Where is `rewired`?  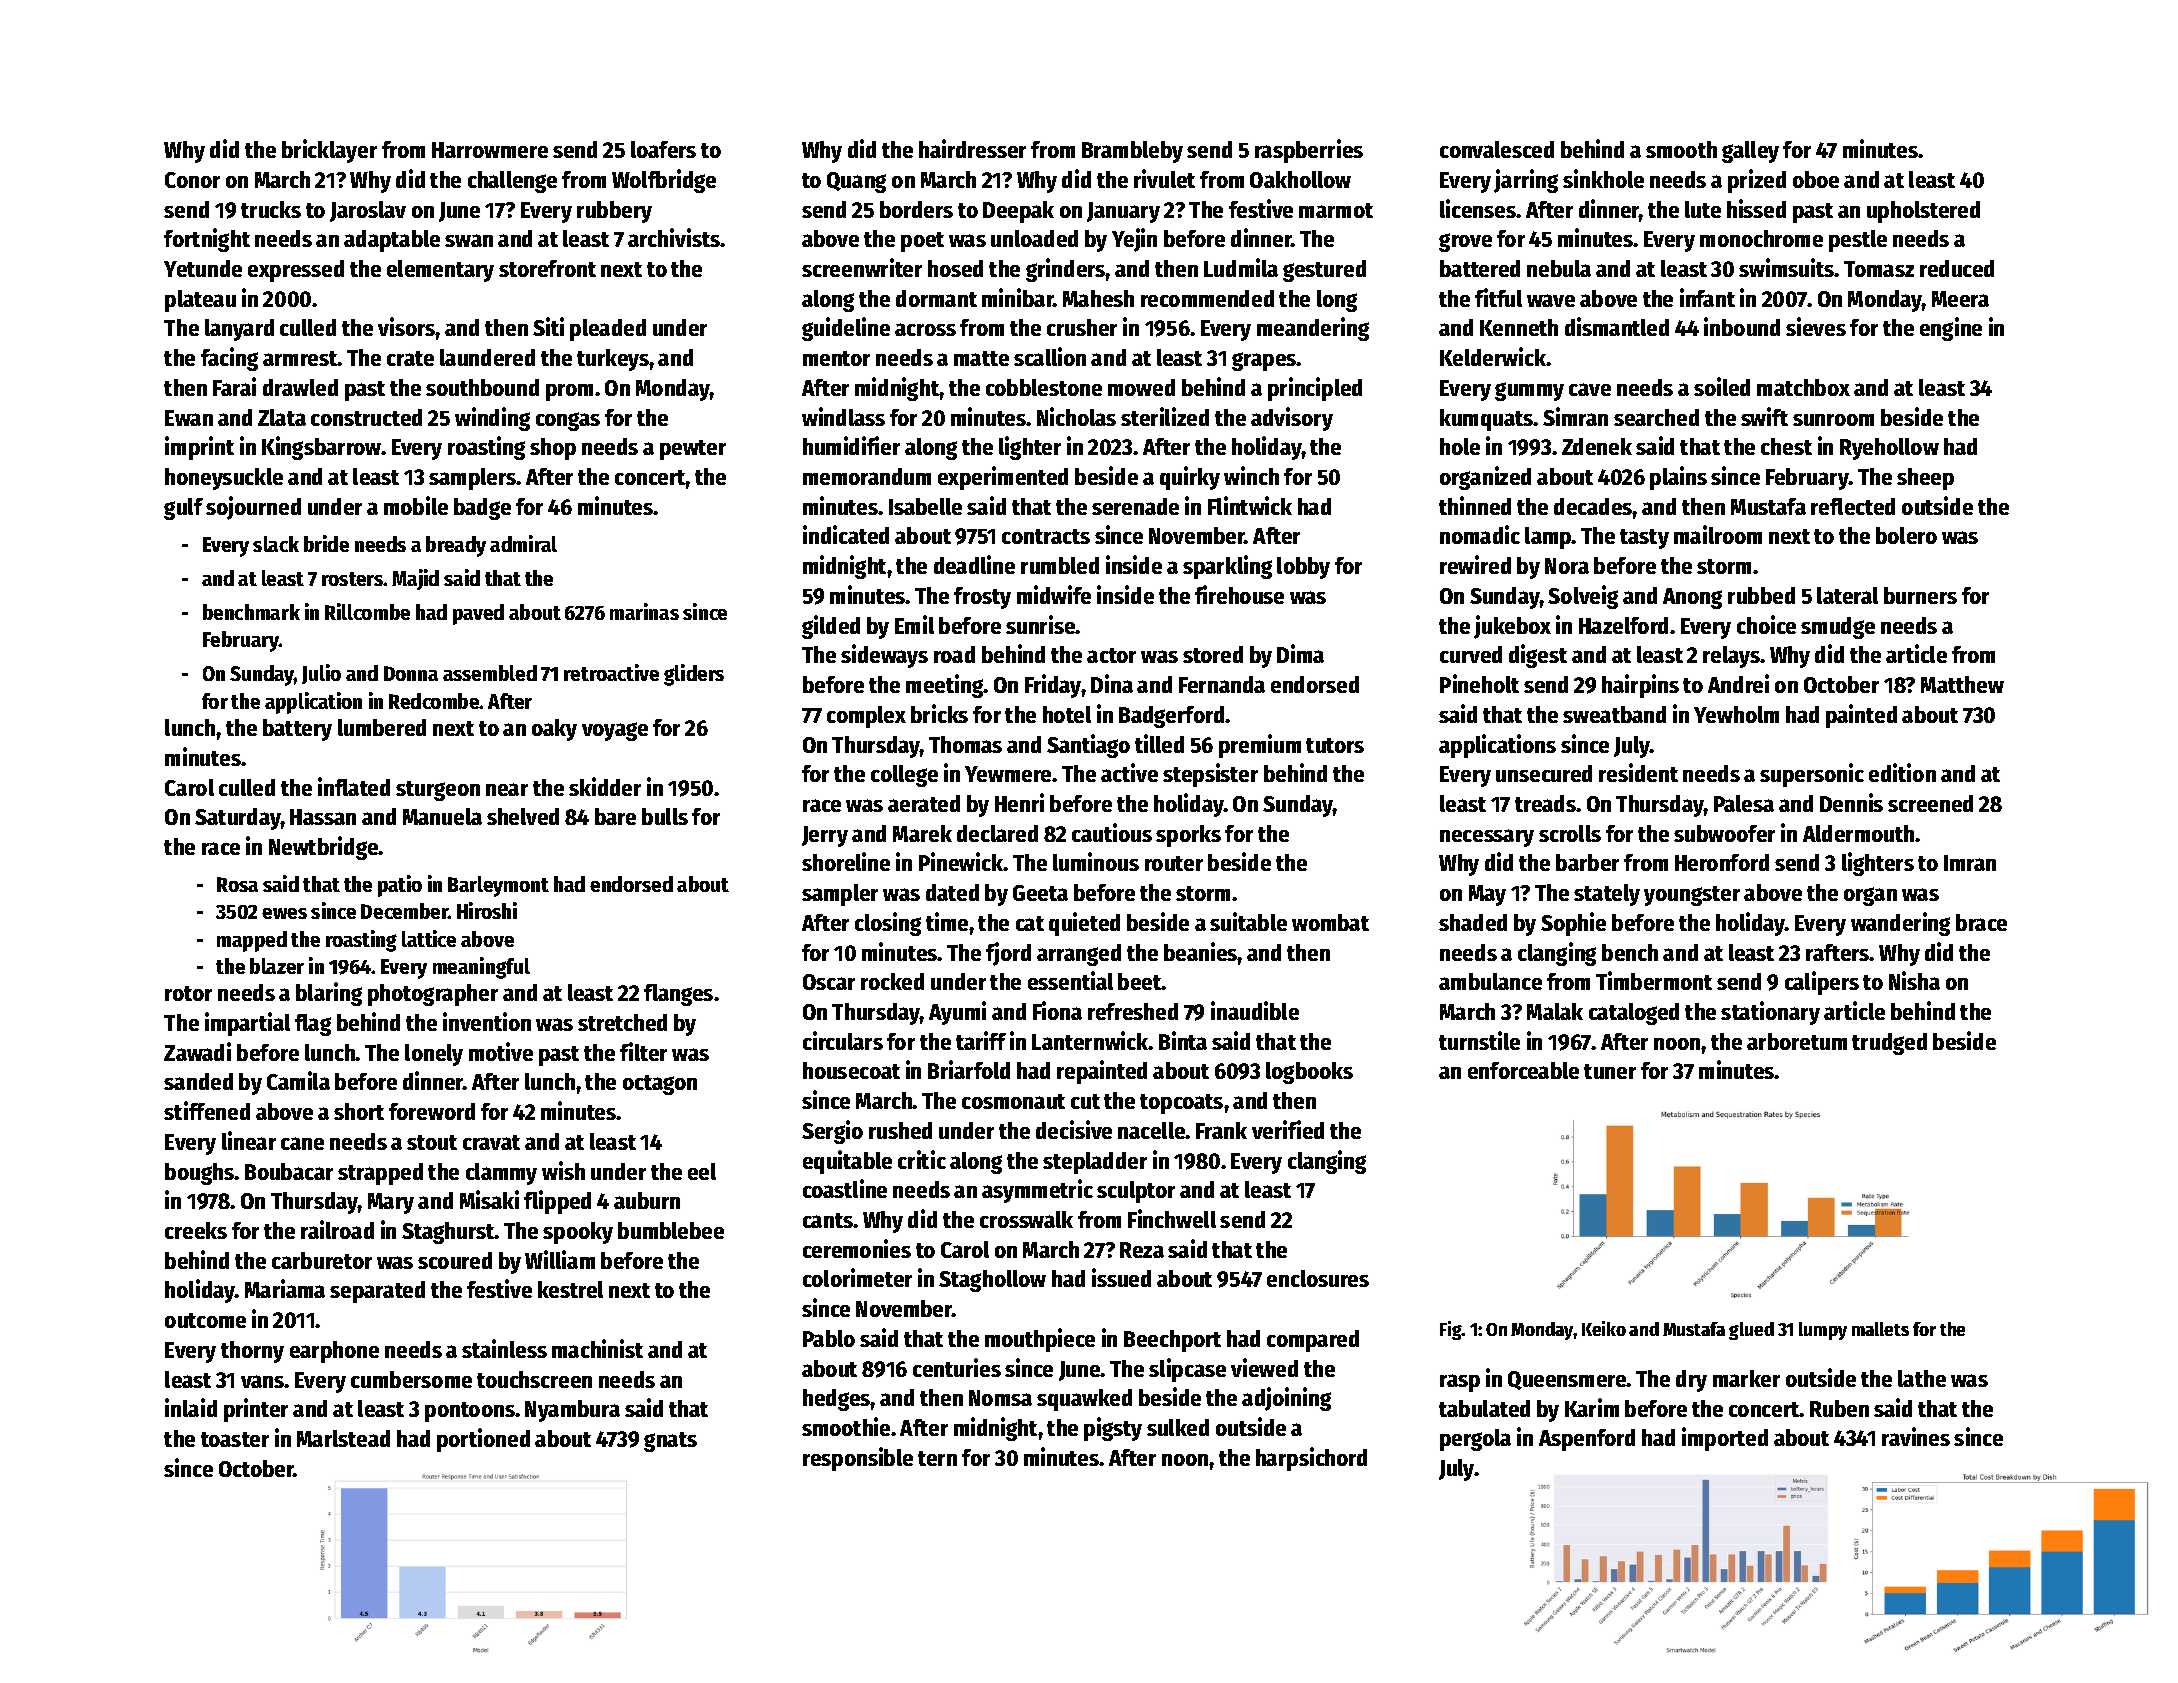 rewired is located at coordinates (1475, 564).
